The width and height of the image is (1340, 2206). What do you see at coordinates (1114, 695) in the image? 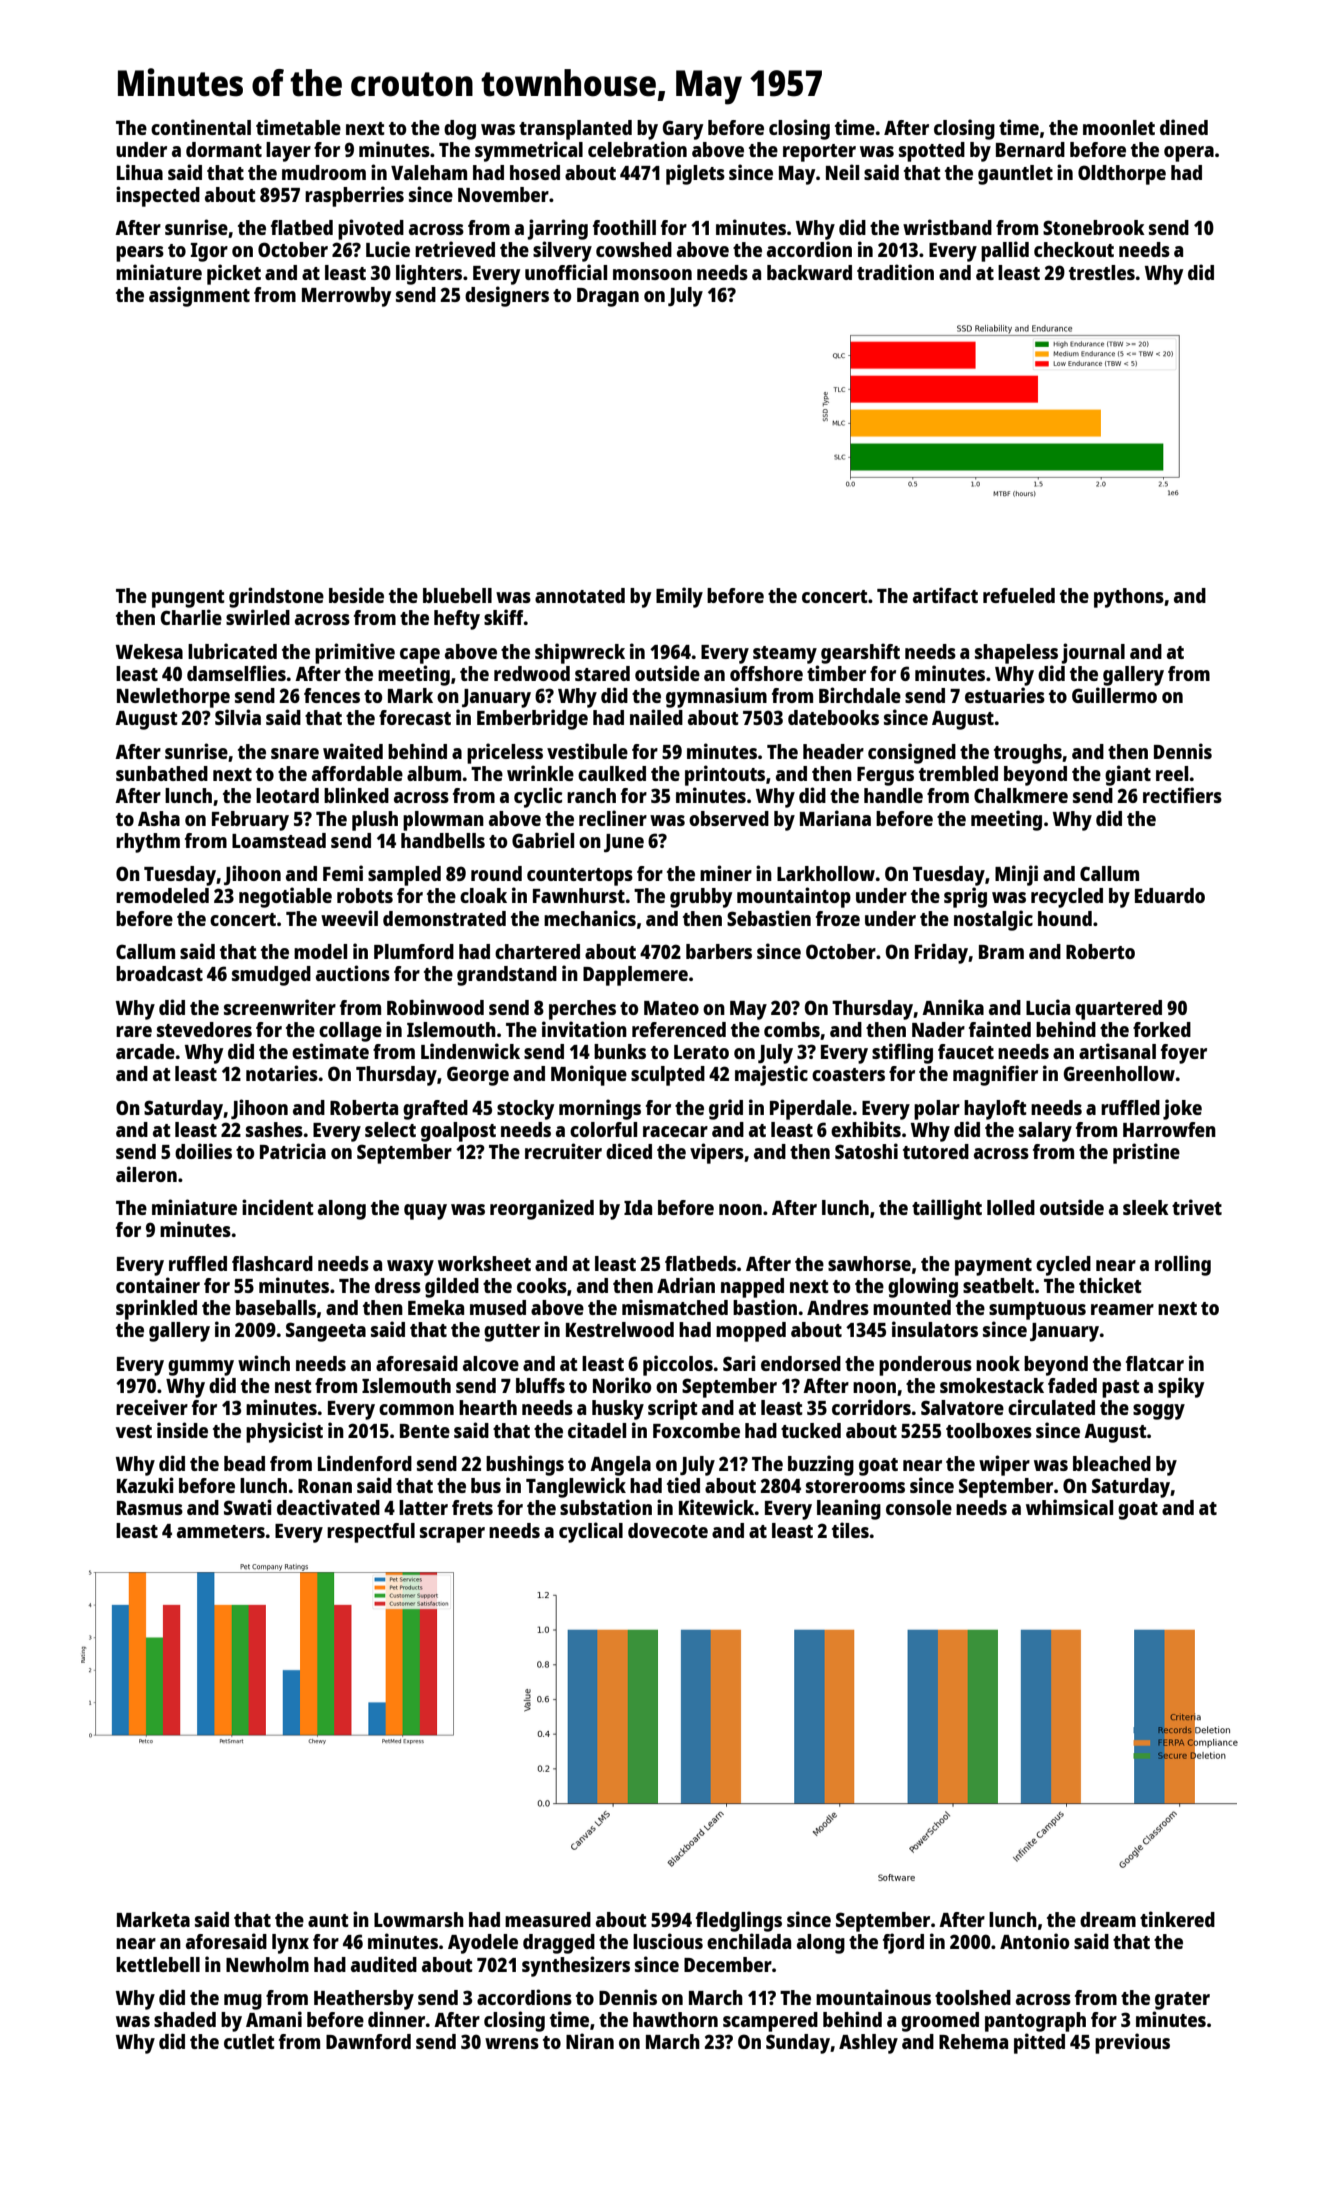
I see `Guillermo` at bounding box center [1114, 695].
